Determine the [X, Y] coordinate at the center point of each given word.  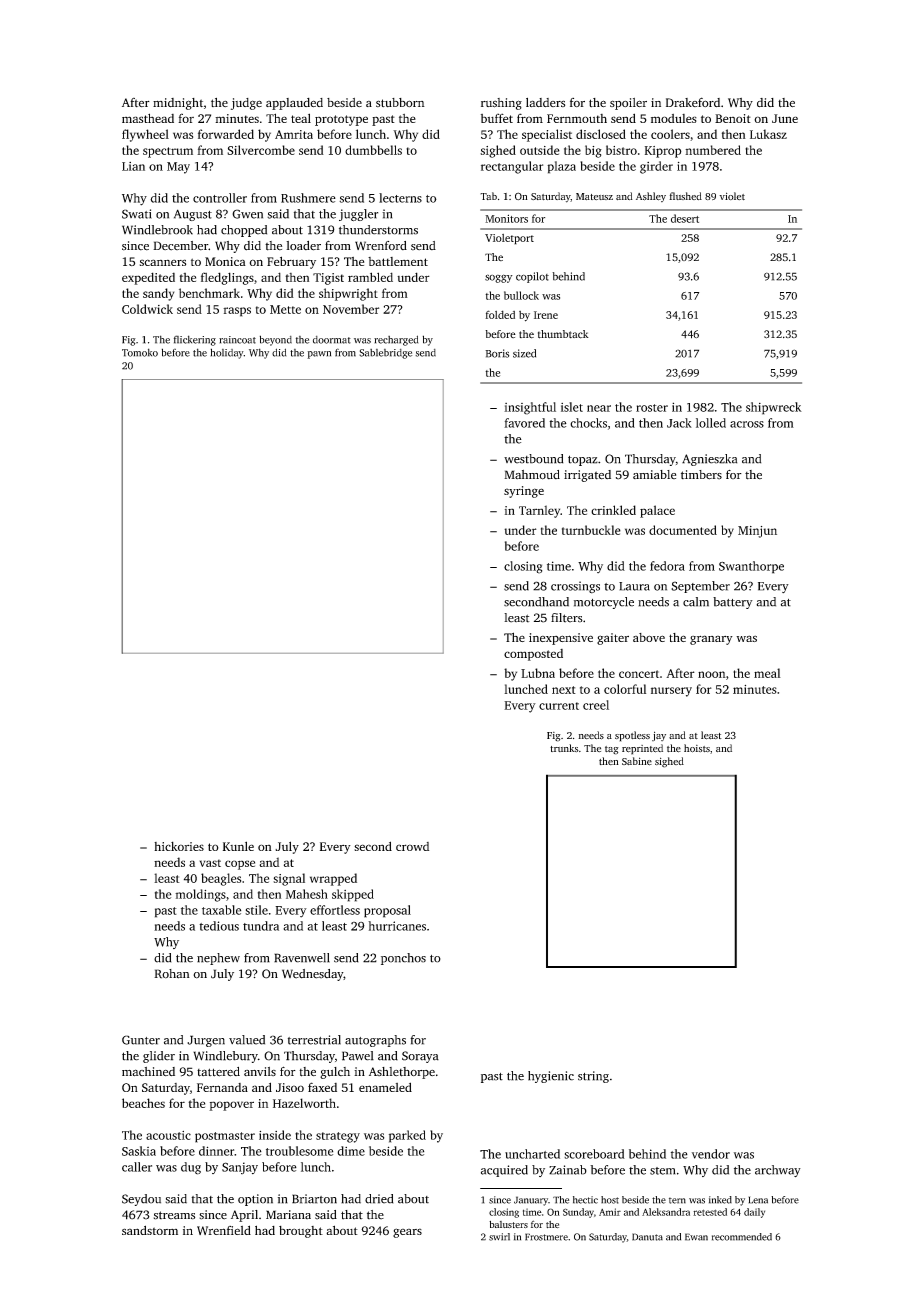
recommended [742, 1237]
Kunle [238, 846]
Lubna [538, 673]
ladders [545, 102]
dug [191, 1168]
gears [407, 1233]
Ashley [651, 197]
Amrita [294, 134]
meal [767, 673]
